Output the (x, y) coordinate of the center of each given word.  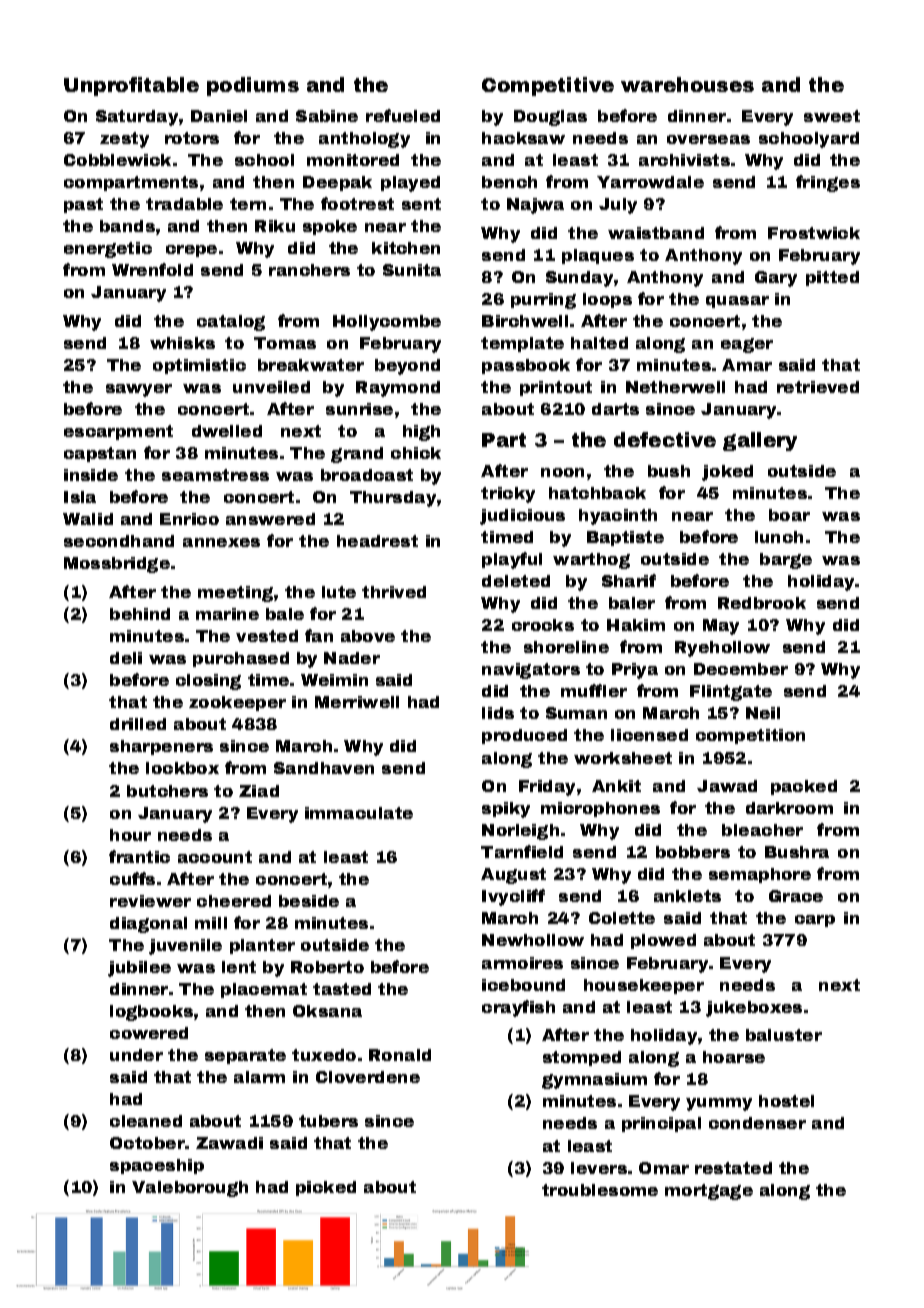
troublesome (600, 1190)
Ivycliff (513, 897)
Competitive (548, 86)
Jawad (727, 786)
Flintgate (731, 693)
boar (789, 515)
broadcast (367, 475)
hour (130, 835)
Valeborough (190, 1189)
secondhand (119, 541)
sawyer (139, 390)
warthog (591, 561)
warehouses (687, 84)
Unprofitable (131, 86)
